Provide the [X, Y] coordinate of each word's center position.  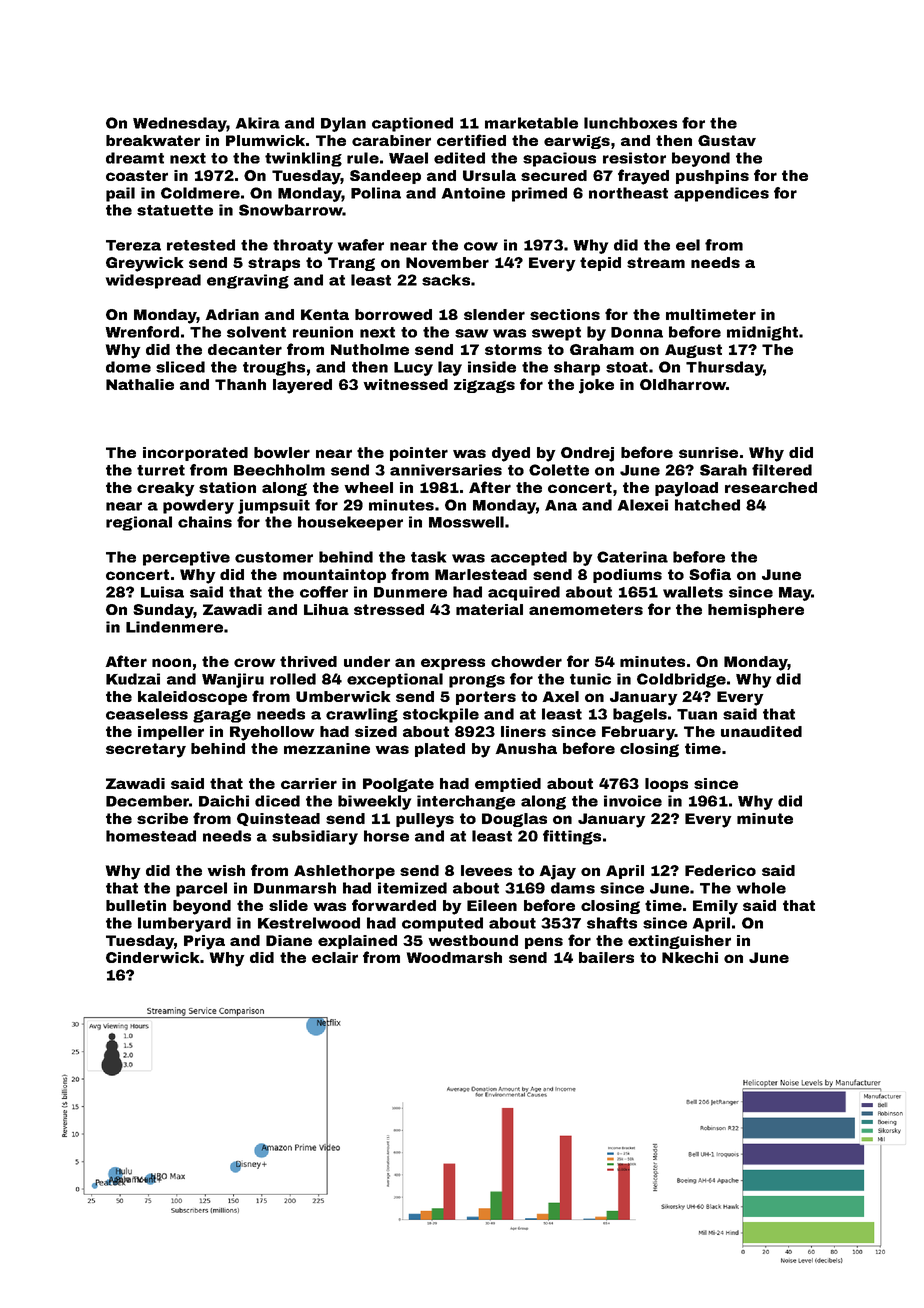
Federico [720, 870]
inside [492, 367]
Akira [258, 123]
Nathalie [140, 384]
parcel [201, 889]
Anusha [526, 748]
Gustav [727, 140]
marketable [531, 123]
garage [222, 716]
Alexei [643, 505]
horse [386, 836]
